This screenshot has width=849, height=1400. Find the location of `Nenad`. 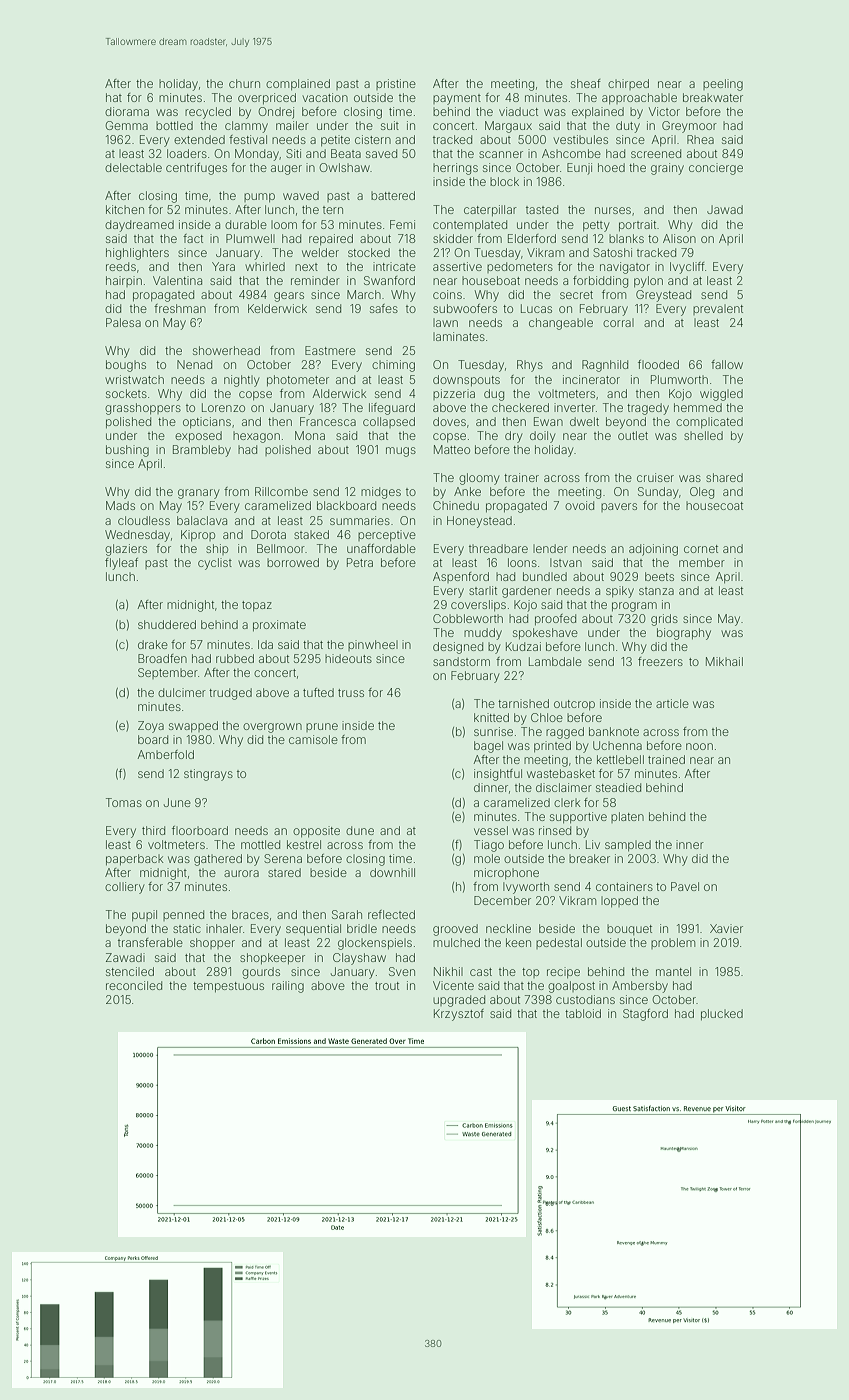

Nenad is located at coordinates (194, 364).
